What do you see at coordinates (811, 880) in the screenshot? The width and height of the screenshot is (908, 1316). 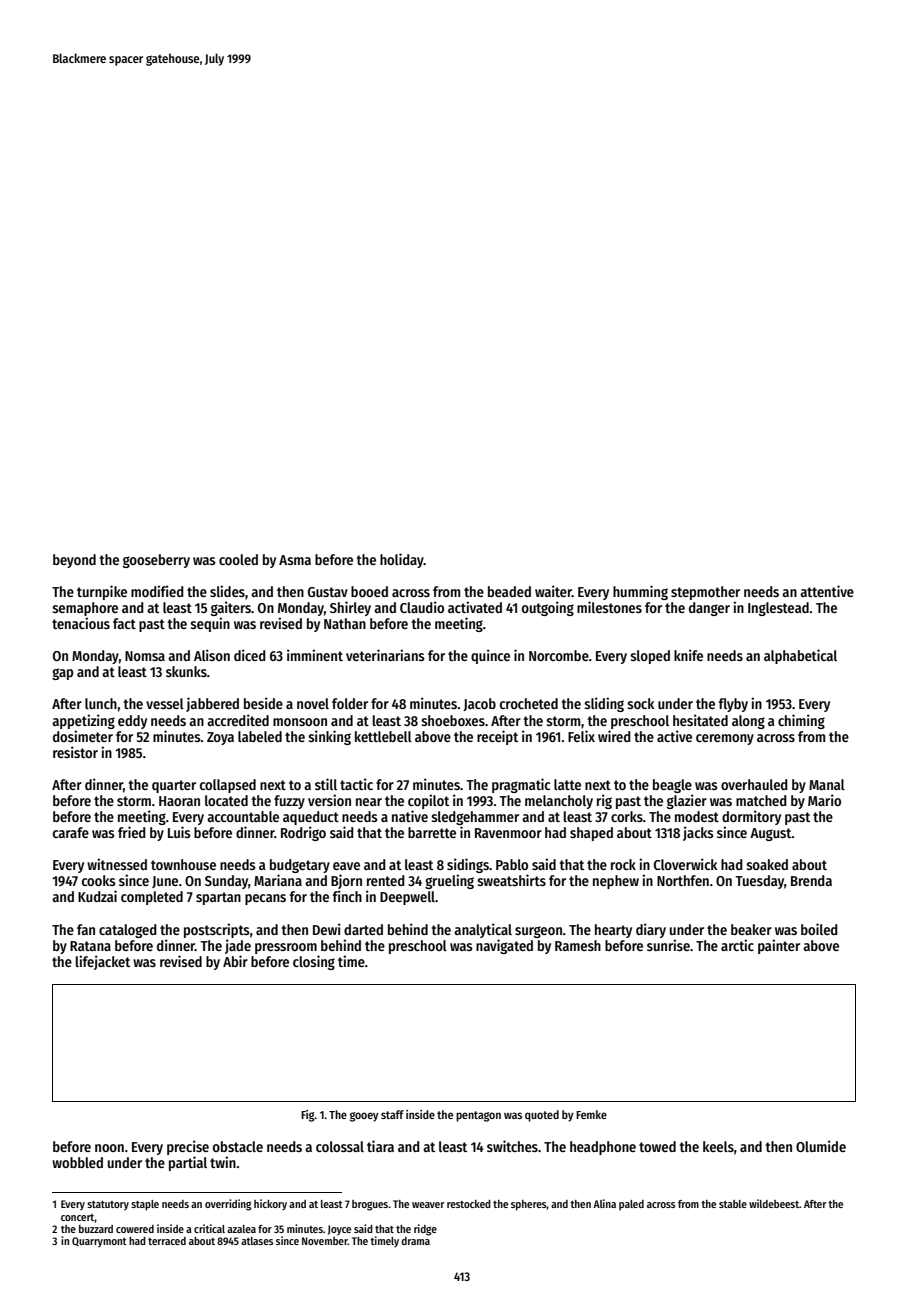 I see `Brenda` at bounding box center [811, 880].
